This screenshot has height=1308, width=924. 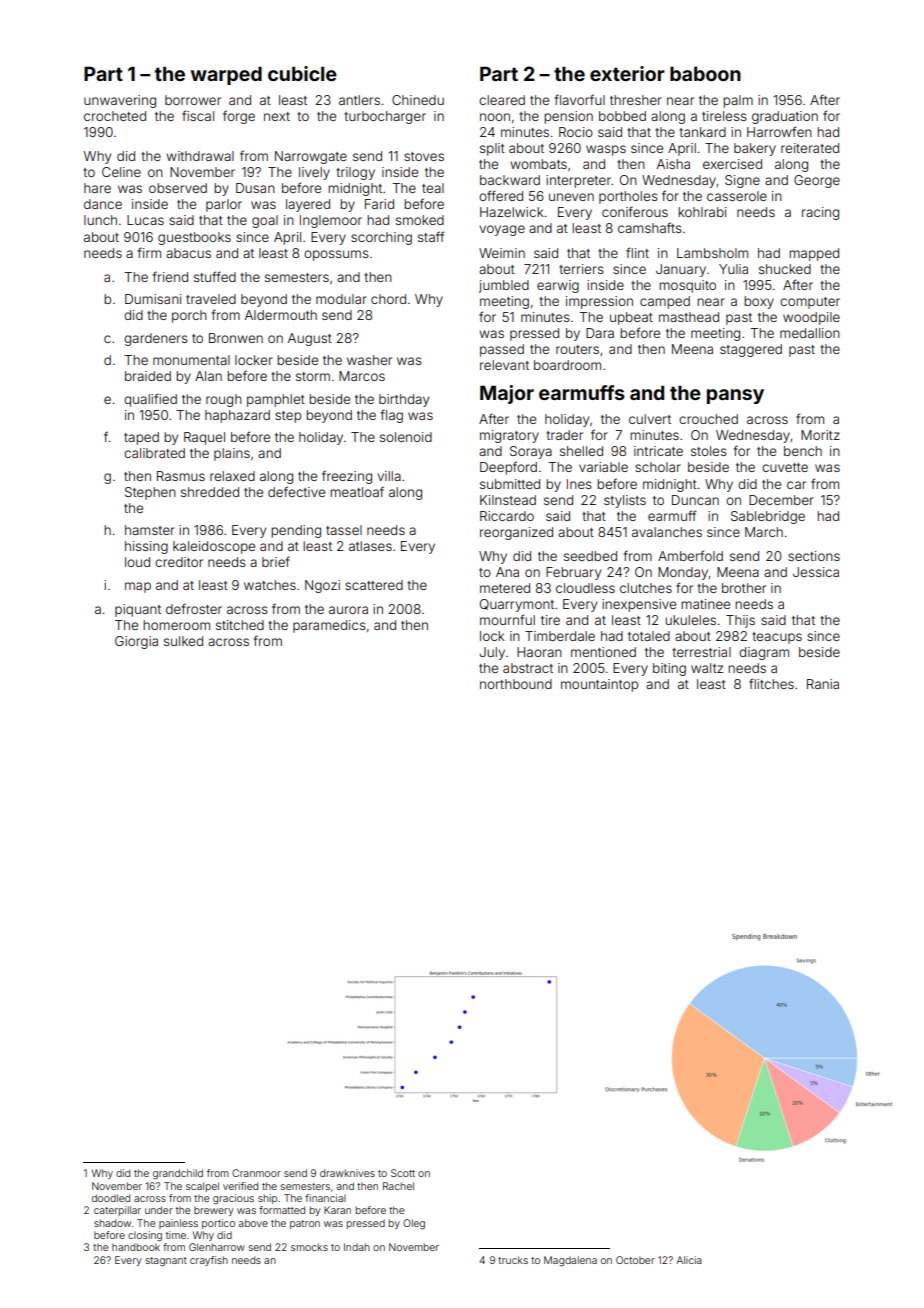 I want to click on hissing, so click(x=146, y=547).
